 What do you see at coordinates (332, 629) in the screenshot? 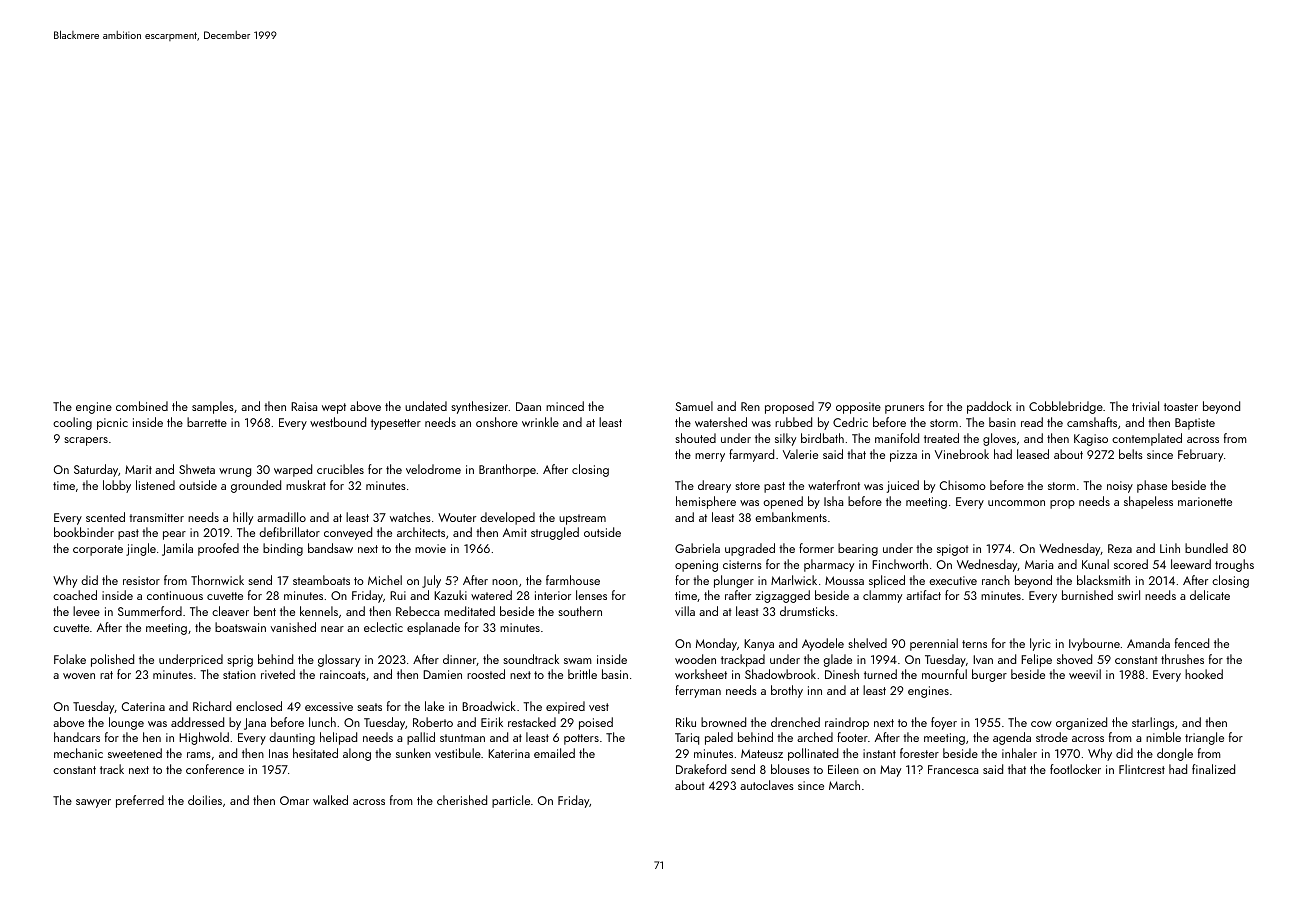
I see `near` at bounding box center [332, 629].
